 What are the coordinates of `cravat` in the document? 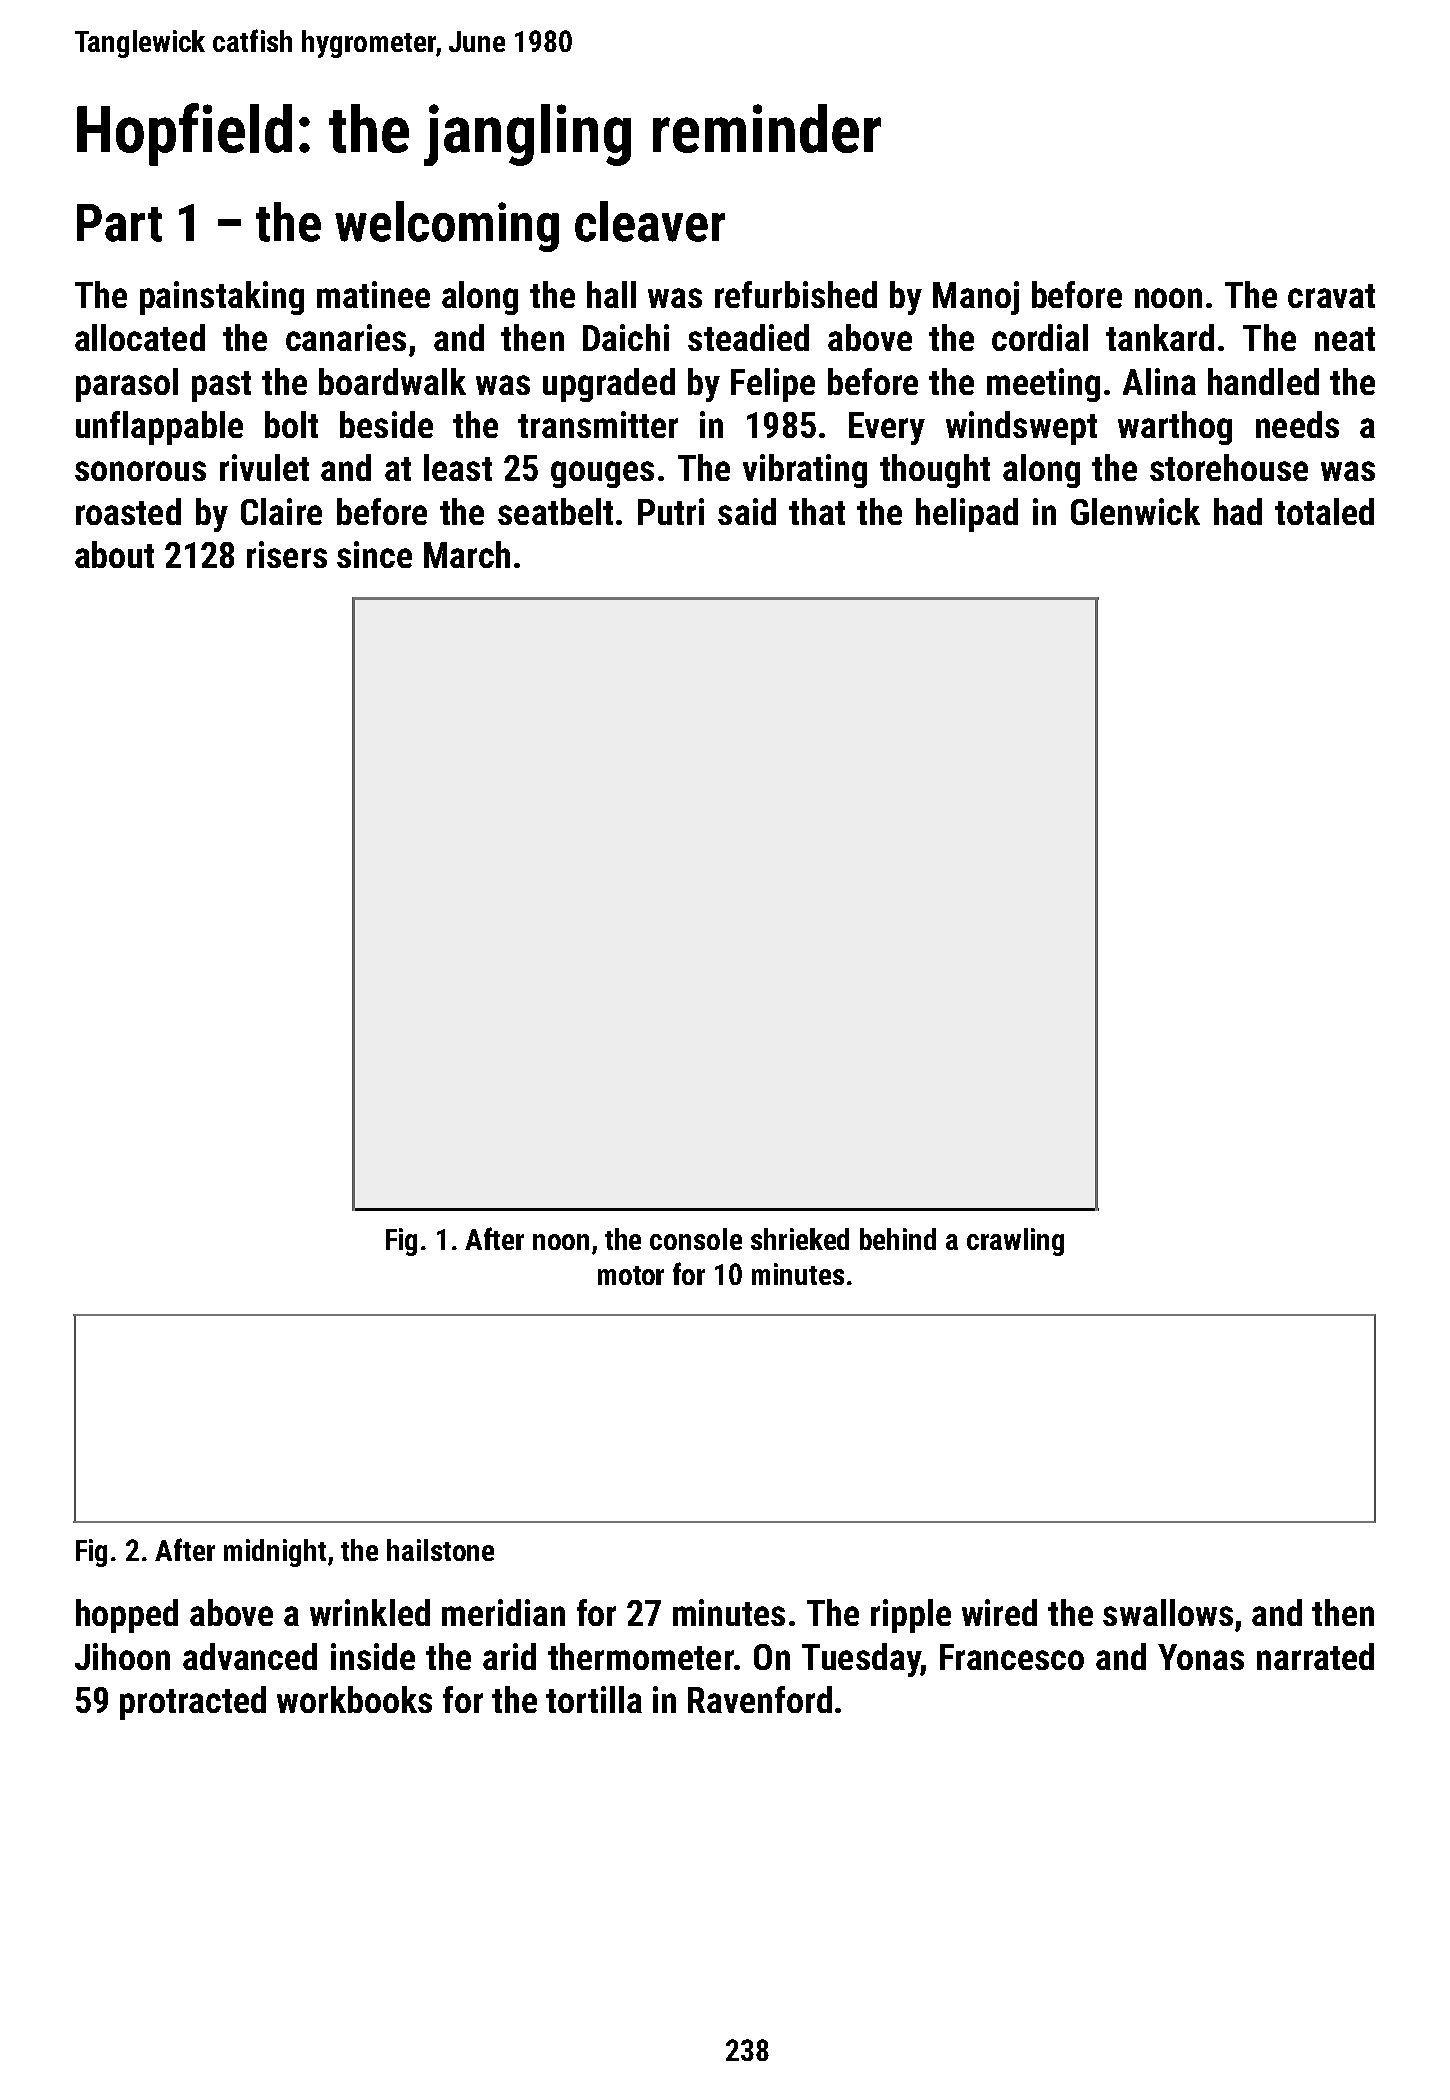 It's located at (1331, 296).
